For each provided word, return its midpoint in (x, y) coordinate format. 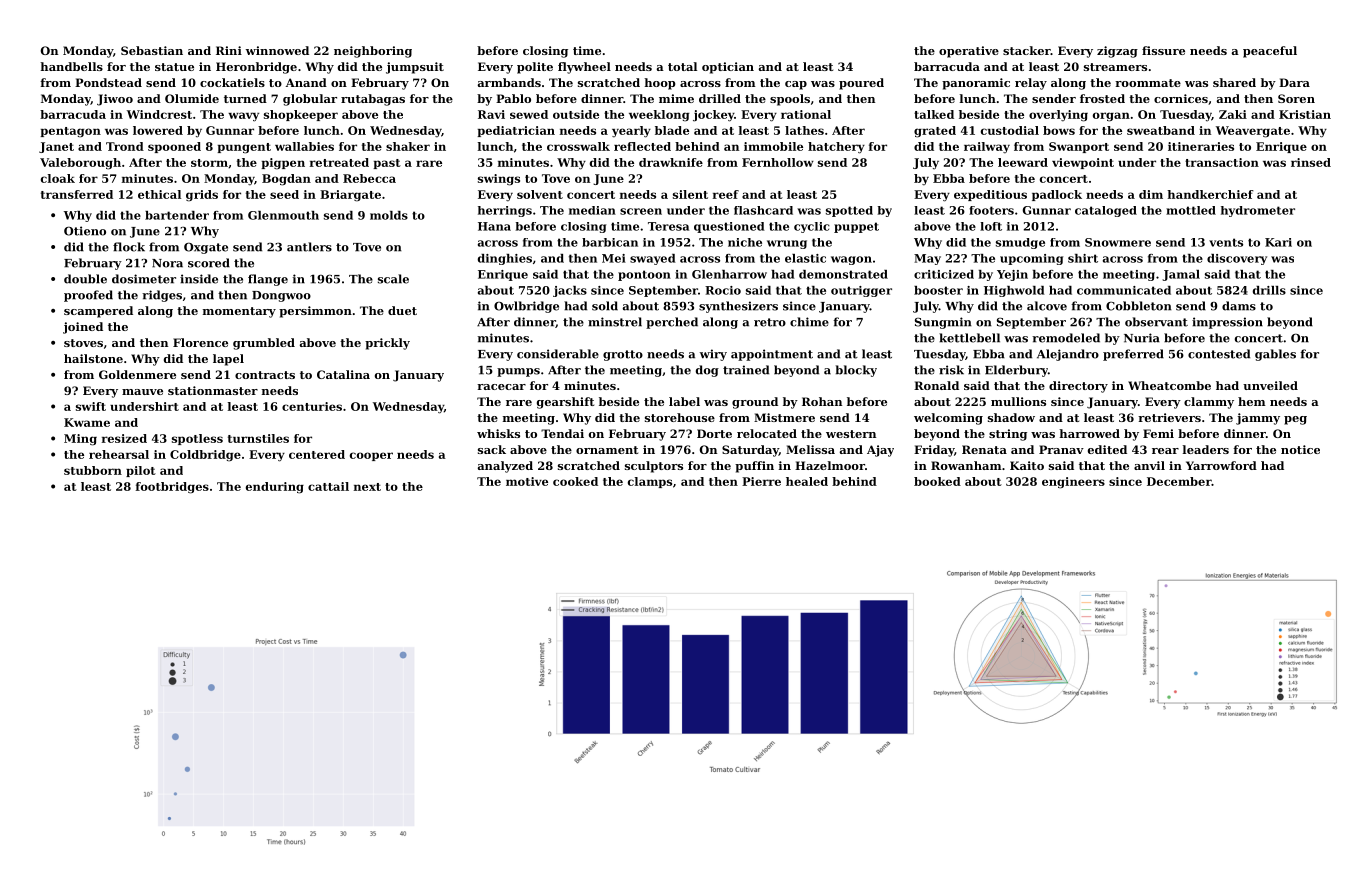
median (592, 210)
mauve (142, 392)
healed (807, 481)
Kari (1278, 242)
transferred (77, 194)
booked (937, 481)
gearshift (565, 403)
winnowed (277, 50)
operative (969, 52)
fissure (1163, 50)
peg (1295, 420)
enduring (275, 488)
